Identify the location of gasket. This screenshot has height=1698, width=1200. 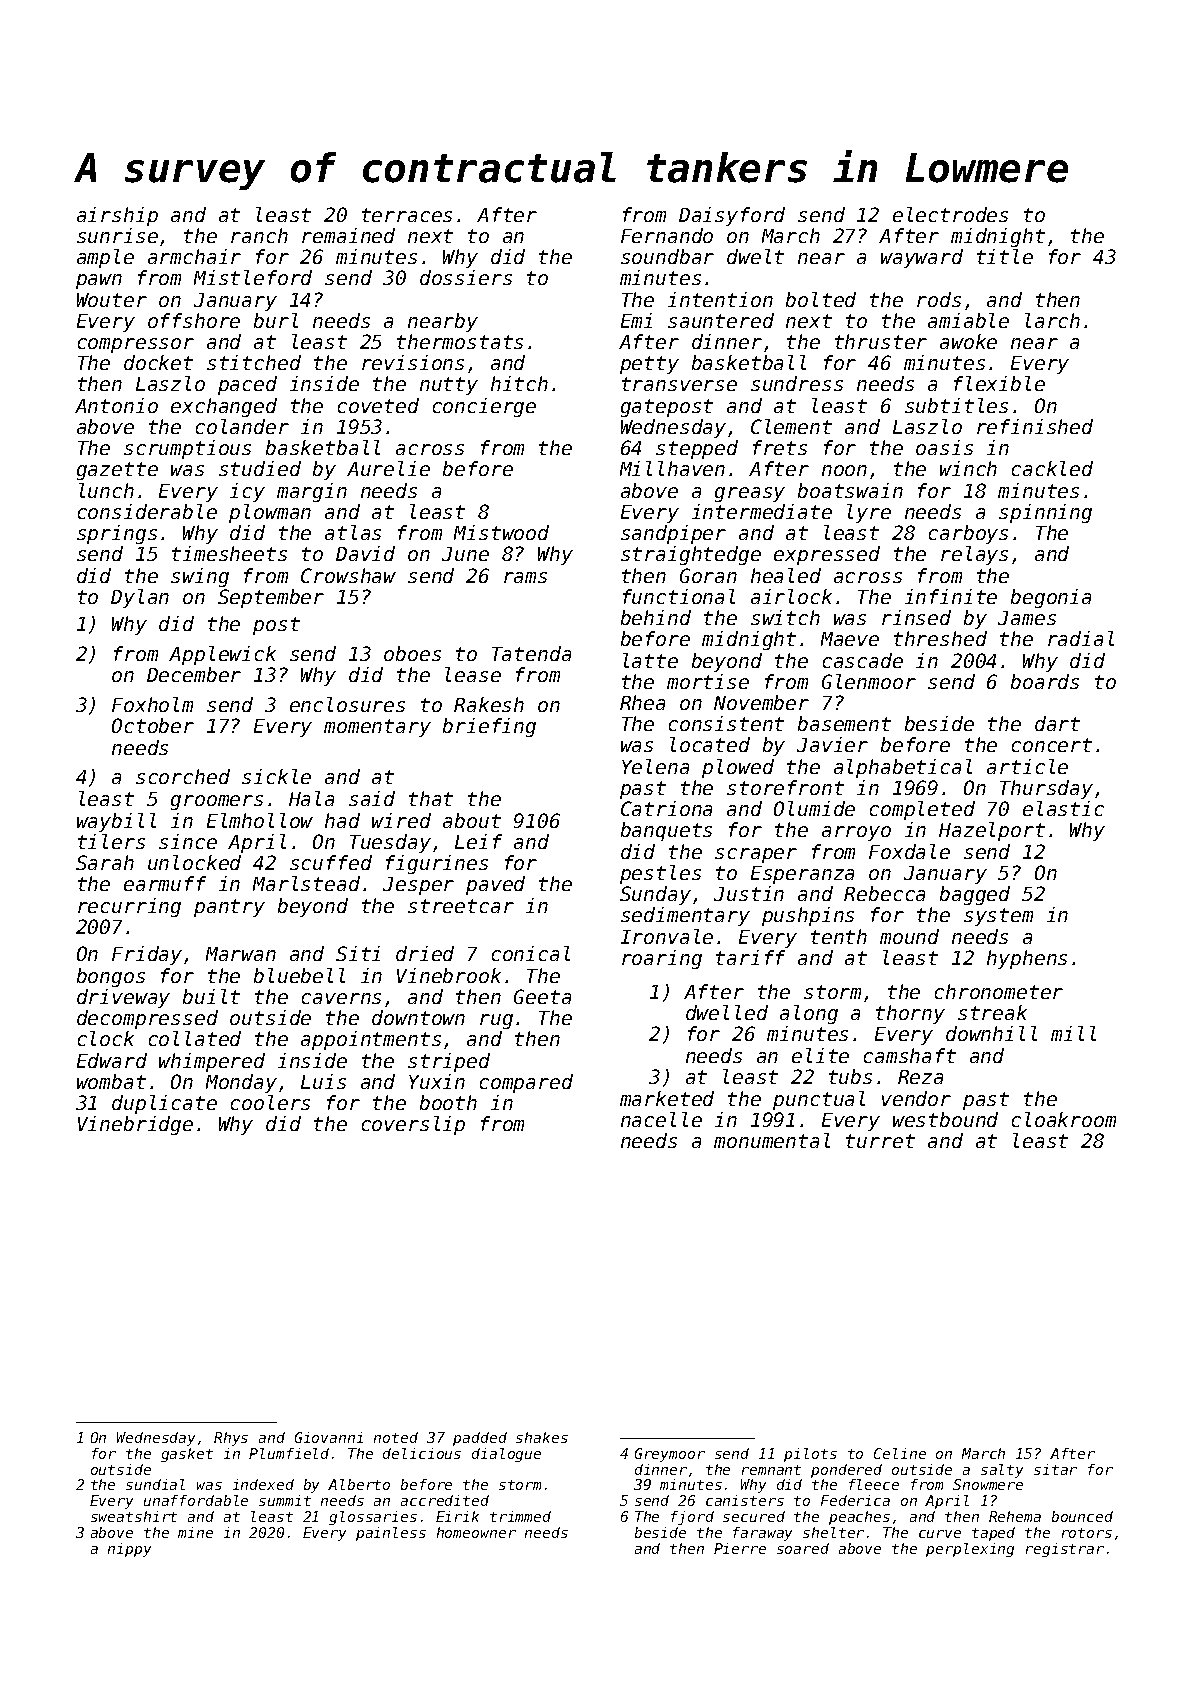
(187, 1455).
